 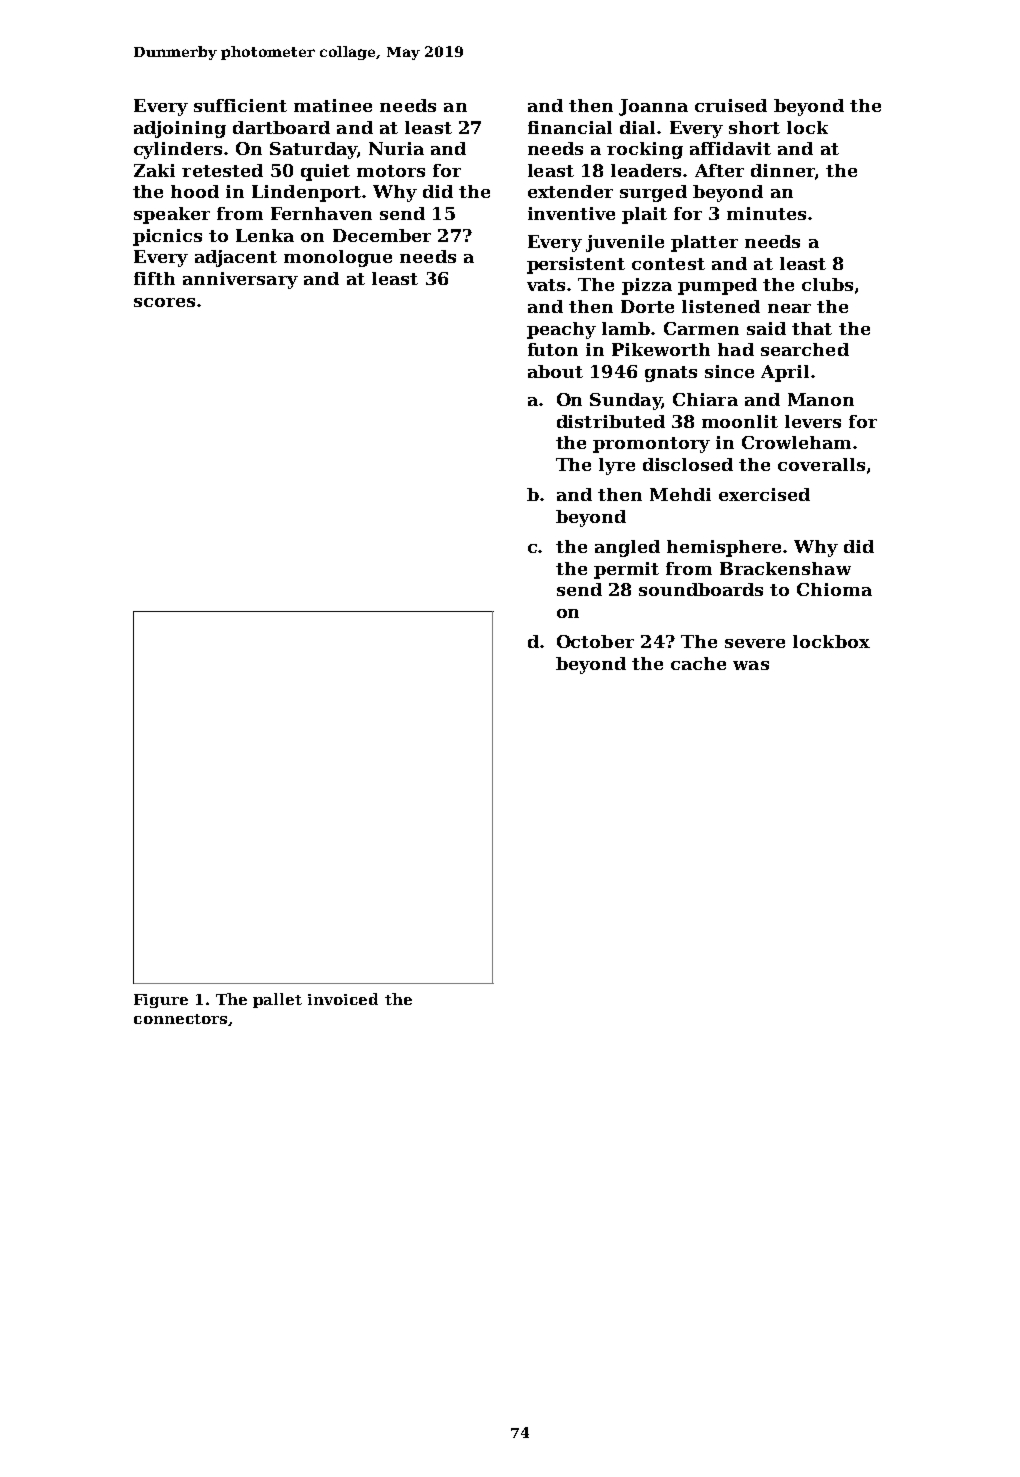 What do you see at coordinates (821, 399) in the screenshot?
I see `Manon` at bounding box center [821, 399].
